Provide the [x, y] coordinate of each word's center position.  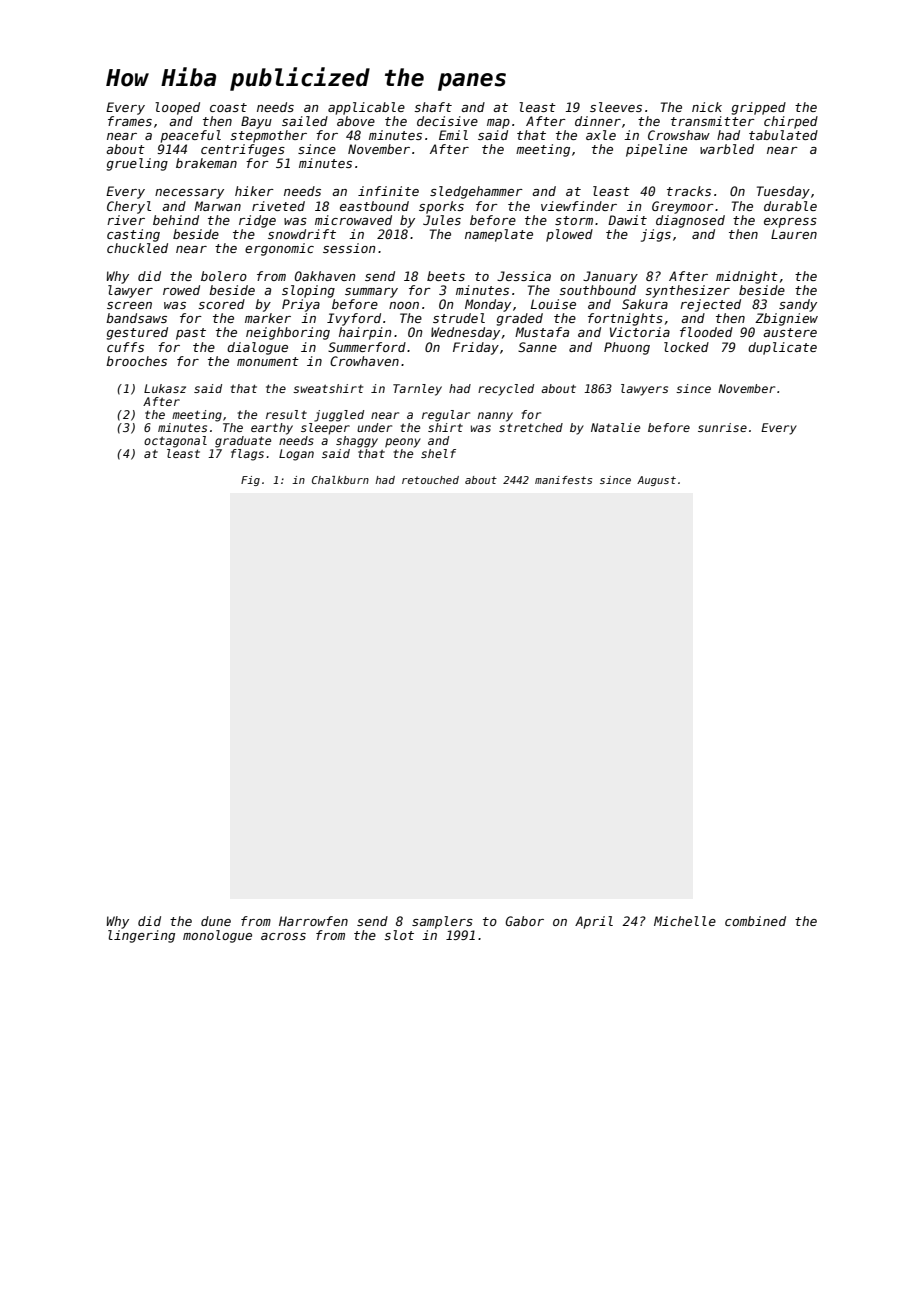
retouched [430, 480]
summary [371, 293]
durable [790, 206]
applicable [366, 108]
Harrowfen [313, 921]
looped [177, 108]
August [656, 481]
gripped [759, 108]
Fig [250, 481]
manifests [563, 480]
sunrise [722, 427]
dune [216, 921]
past [191, 334]
